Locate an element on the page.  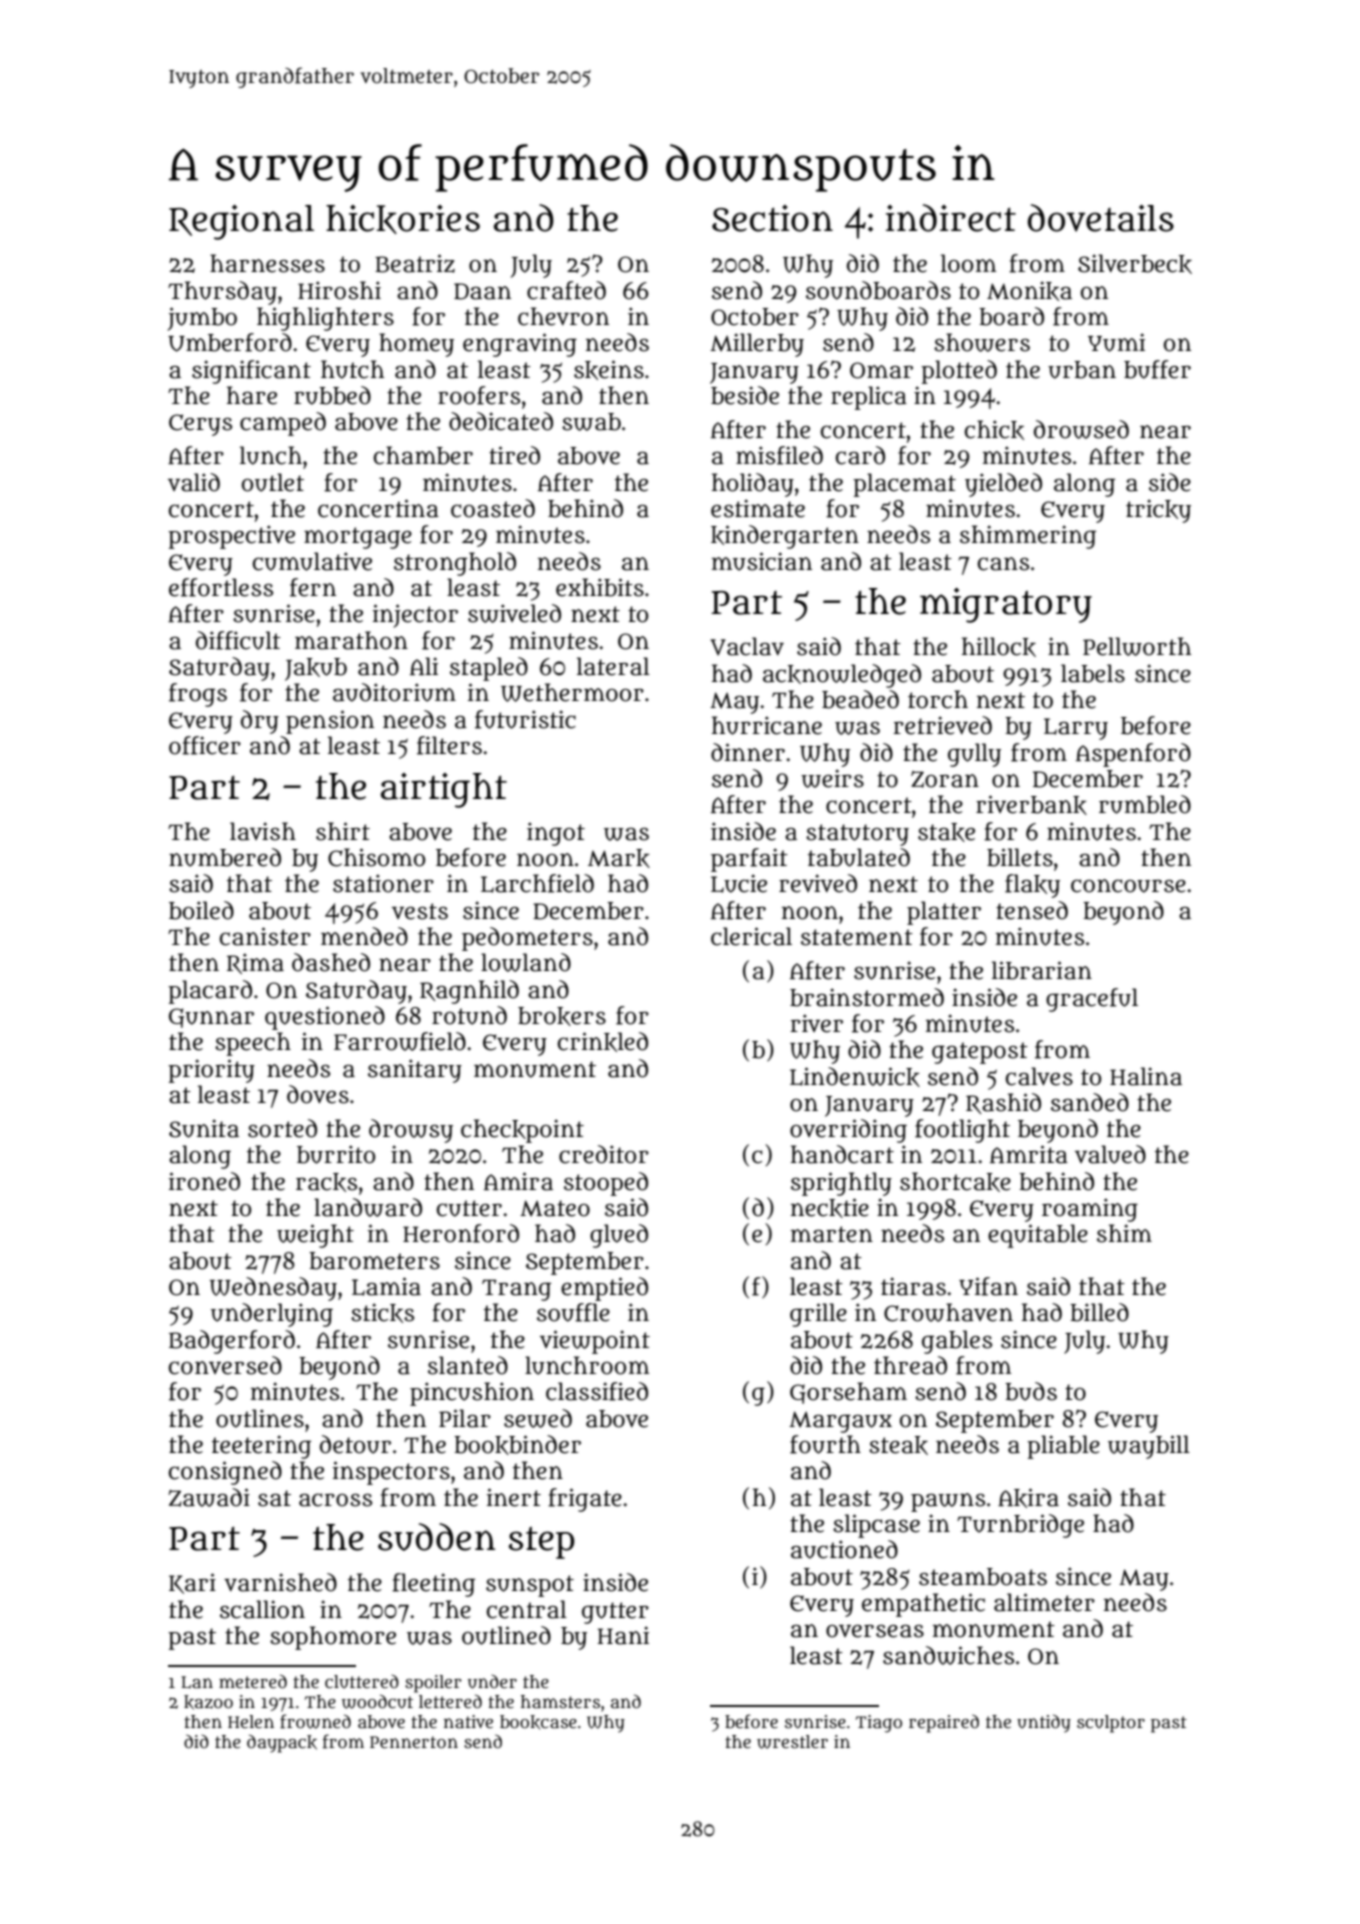
crafted is located at coordinates (566, 290).
